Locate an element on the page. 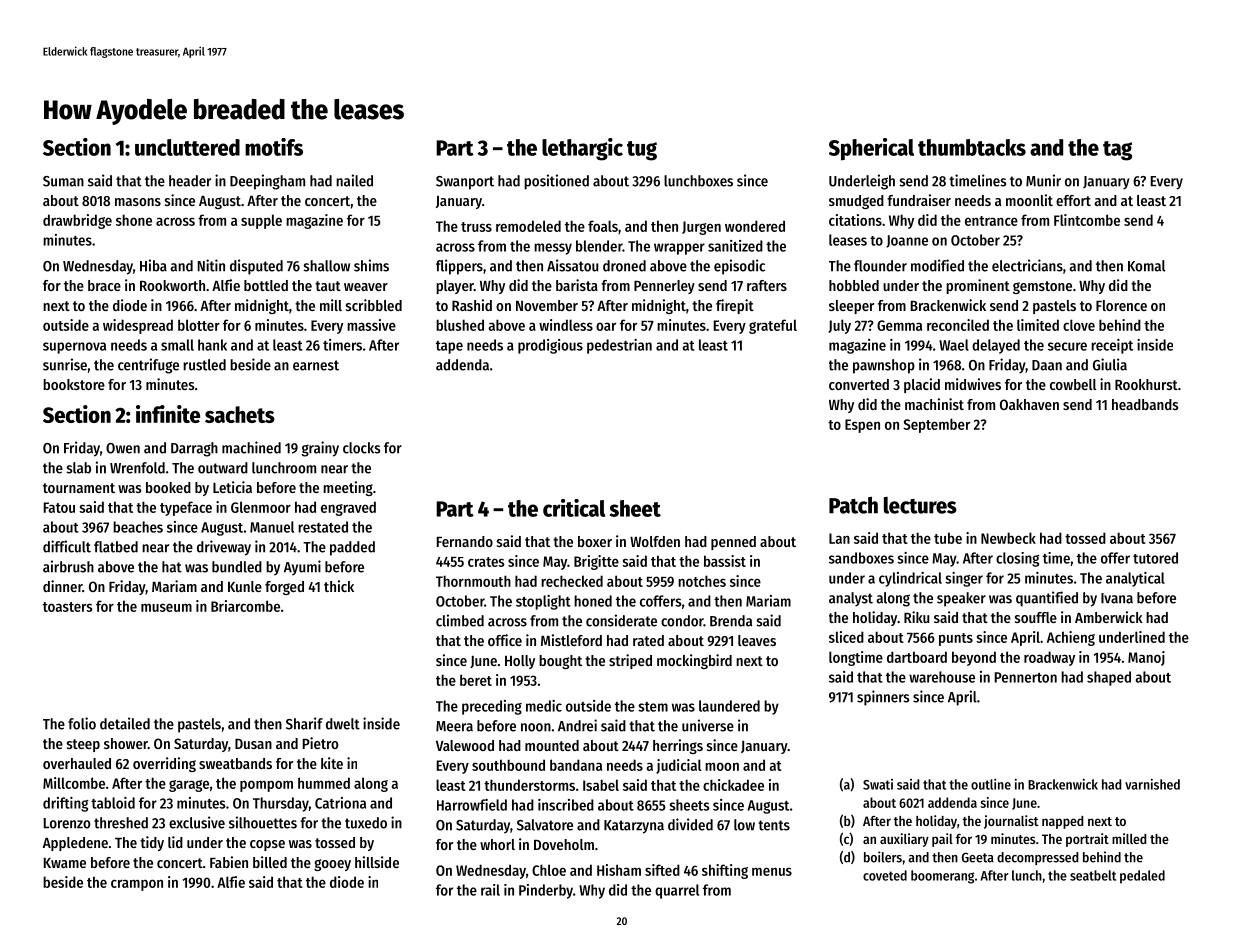 Image resolution: width=1233 pixels, height=952 pixels. prodigious is located at coordinates (550, 346).
